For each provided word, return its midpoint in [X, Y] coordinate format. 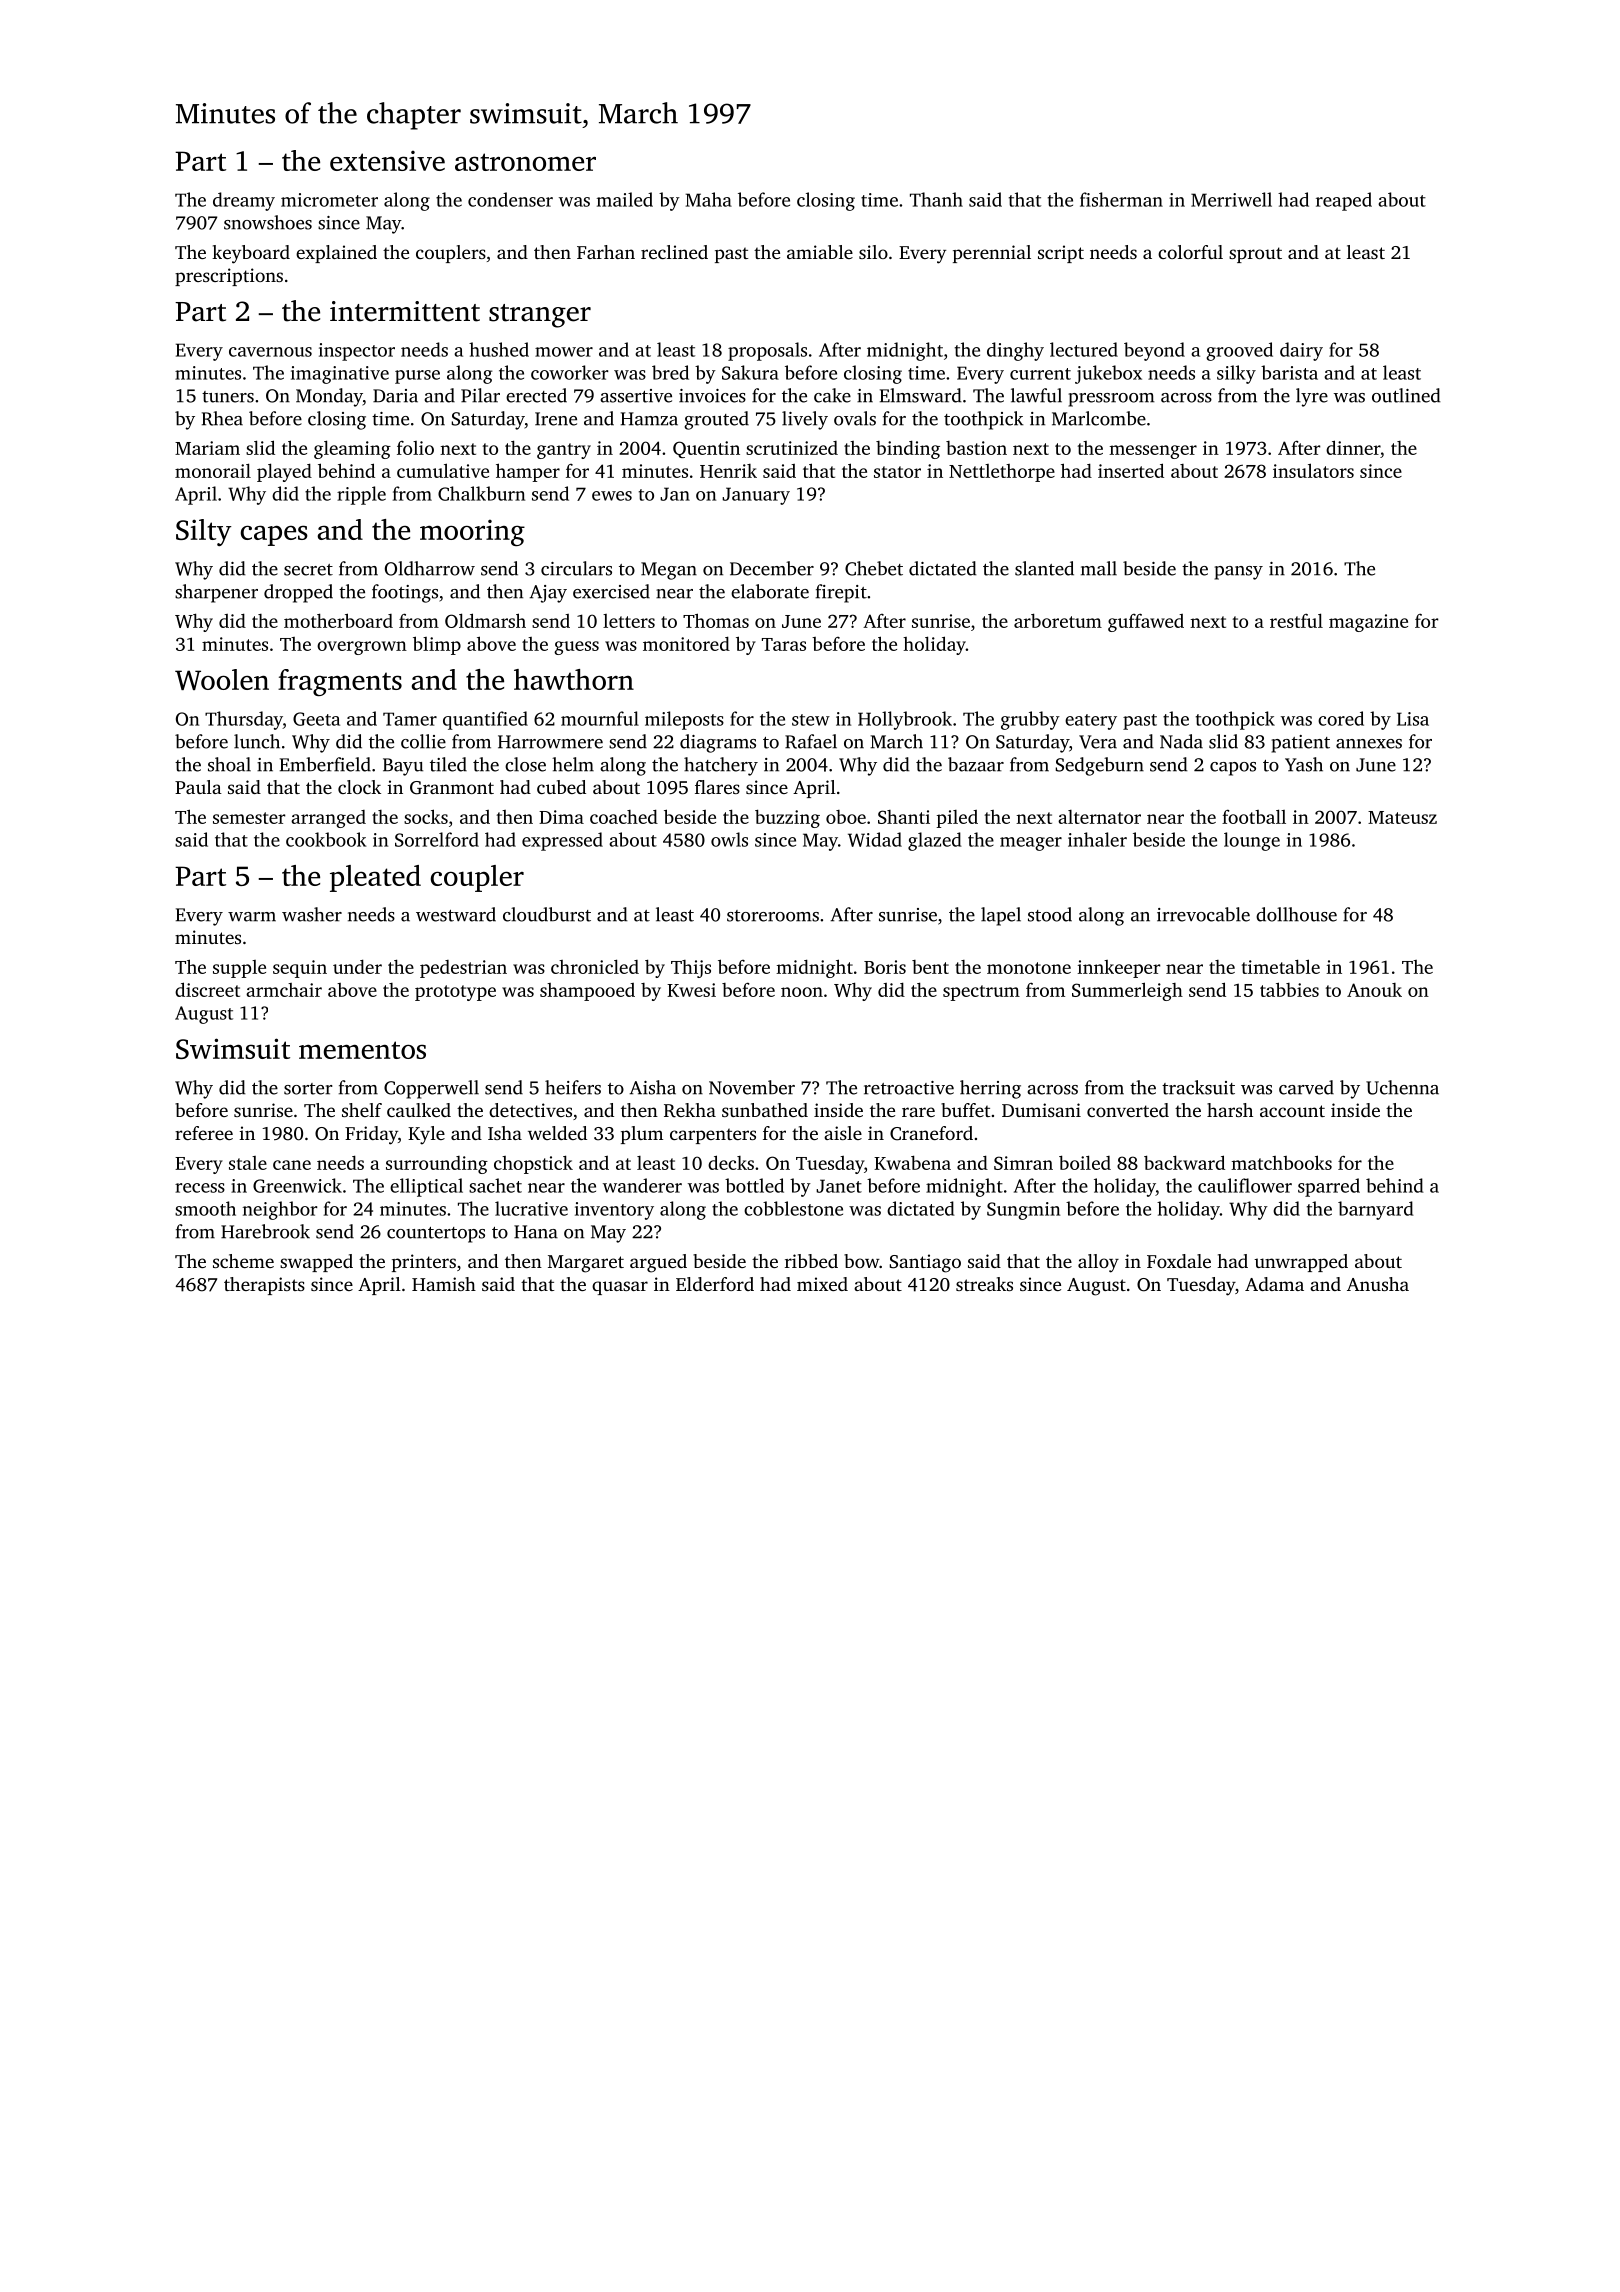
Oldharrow [430, 568]
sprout [1255, 255]
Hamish [444, 1284]
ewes [612, 496]
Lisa [1413, 719]
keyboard [251, 254]
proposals [767, 351]
